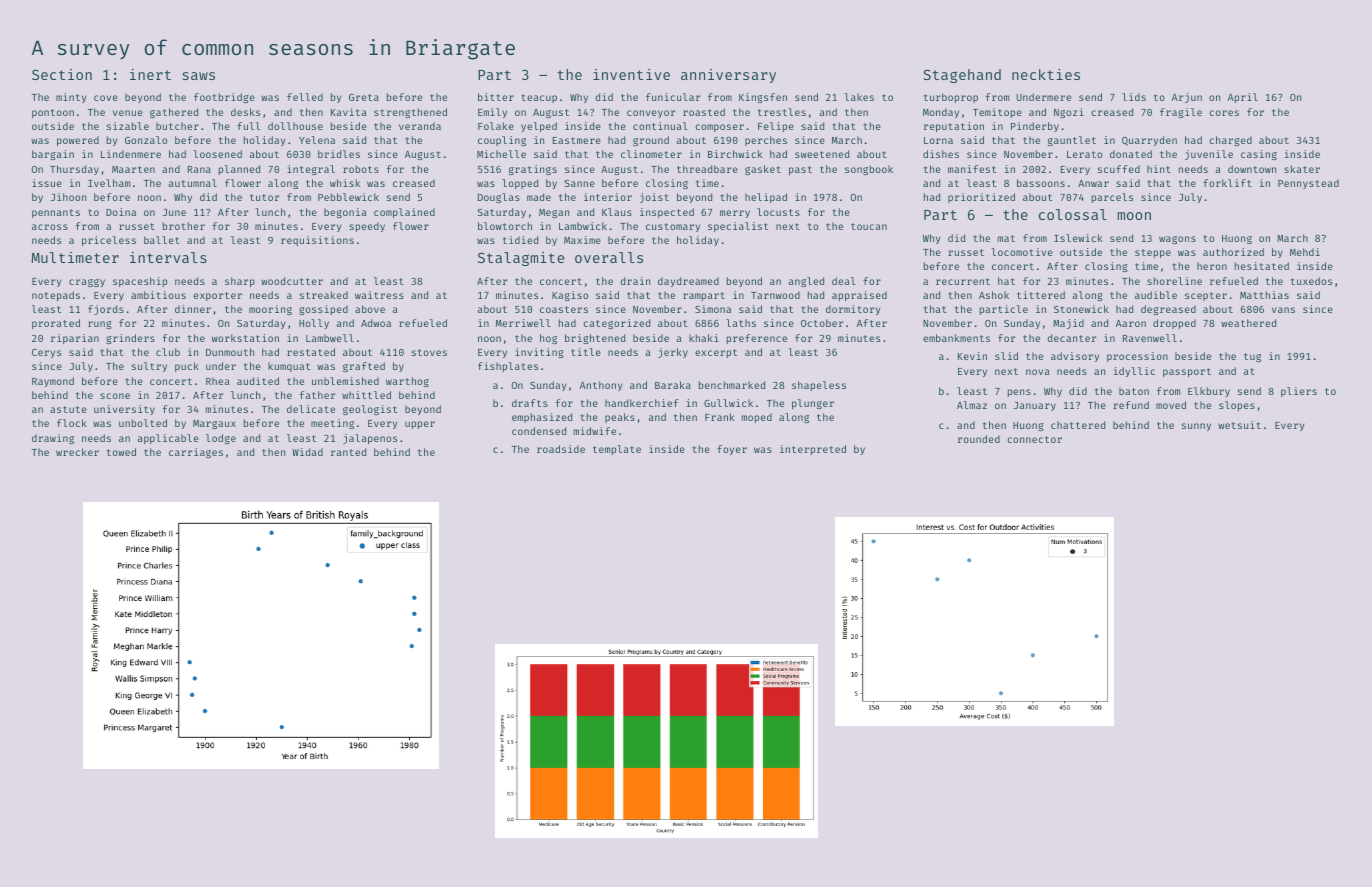 The image size is (1372, 887). I want to click on Majid, so click(1068, 324).
